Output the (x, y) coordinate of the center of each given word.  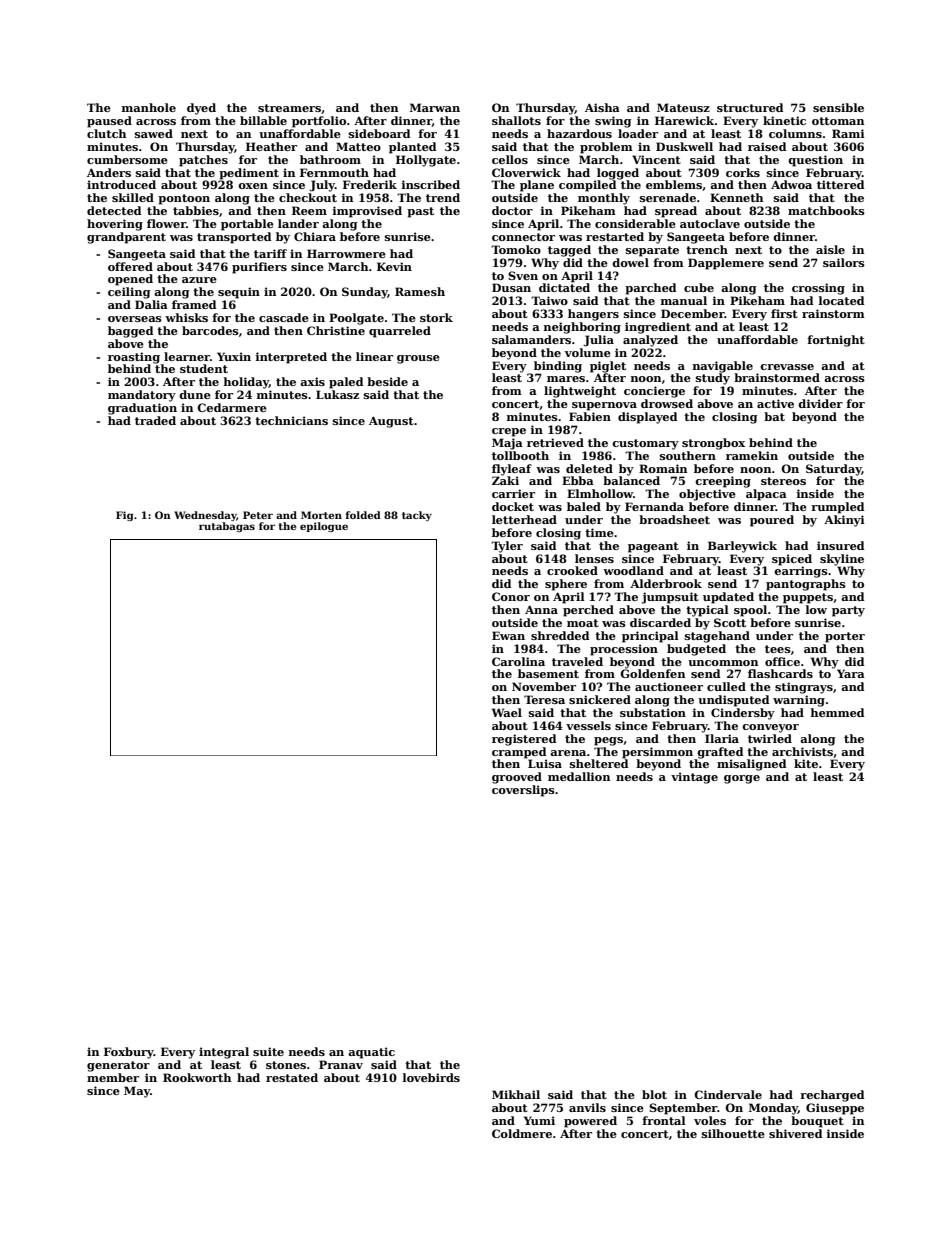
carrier (513, 493)
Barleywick (742, 547)
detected (114, 210)
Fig (124, 516)
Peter (258, 515)
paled (346, 383)
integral (224, 1053)
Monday (773, 1109)
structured (750, 107)
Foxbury (129, 1053)
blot (654, 1094)
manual (684, 300)
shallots (516, 120)
